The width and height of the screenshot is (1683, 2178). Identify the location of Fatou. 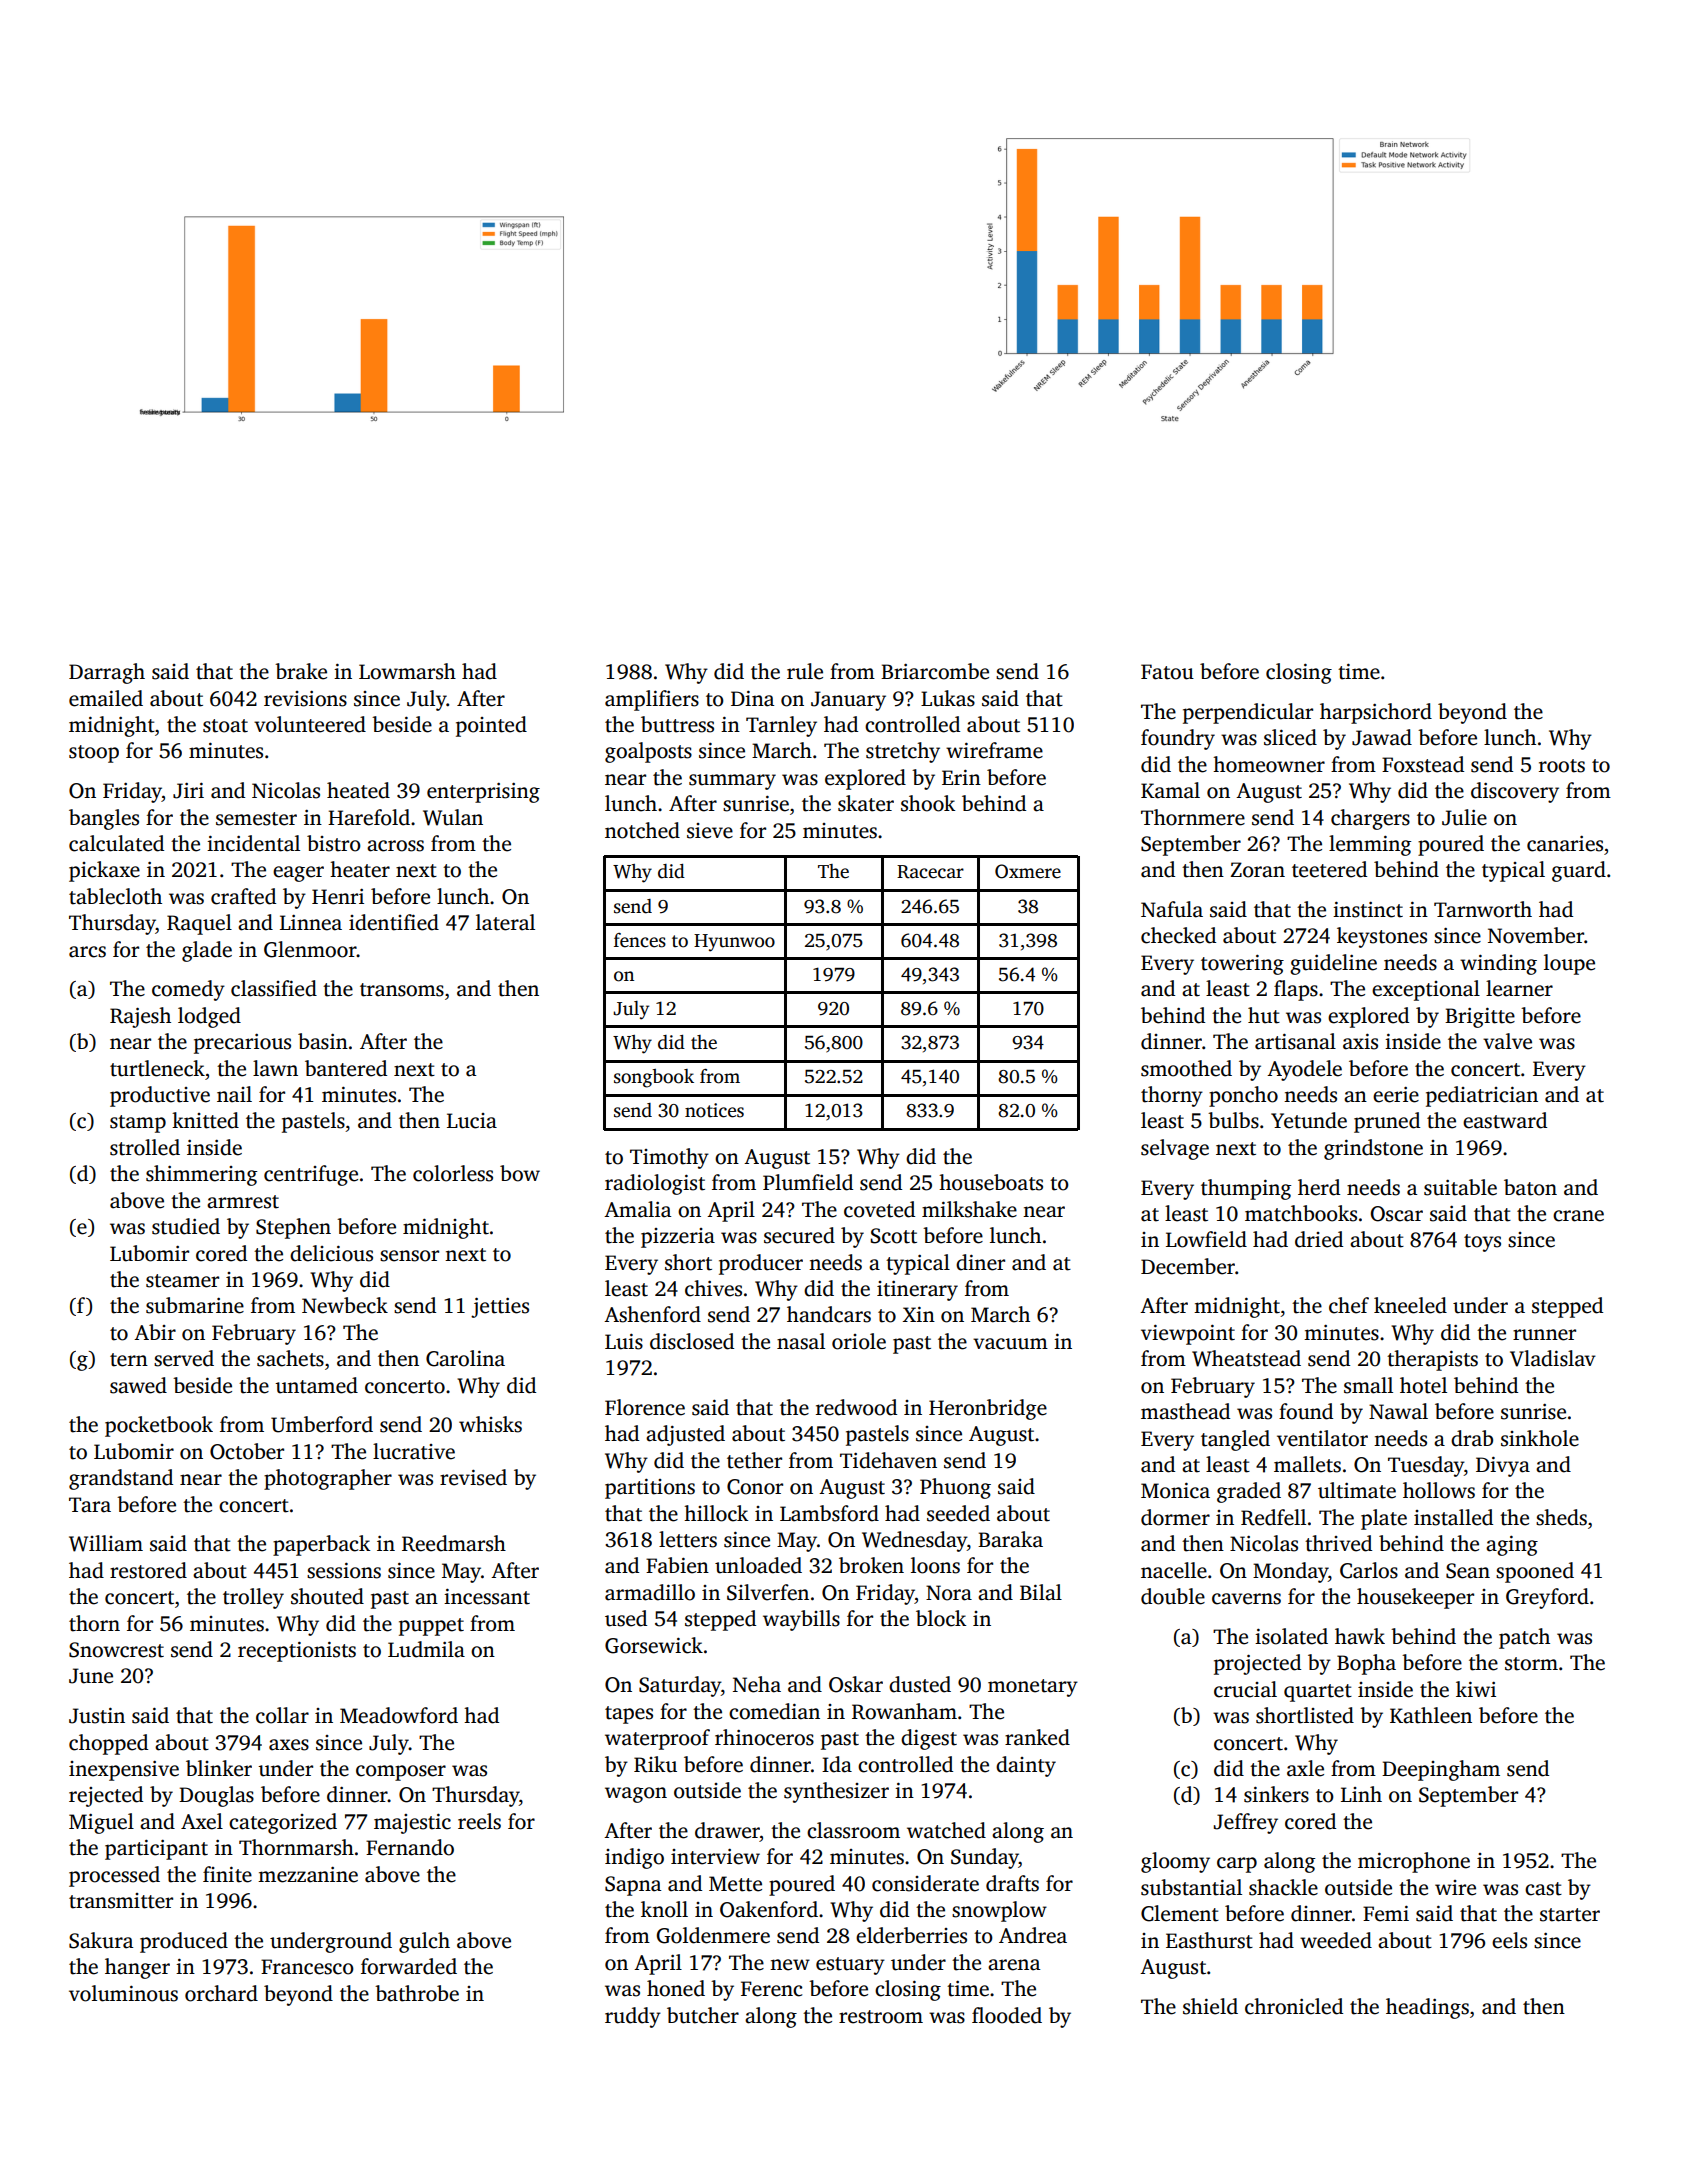
(1167, 672).
